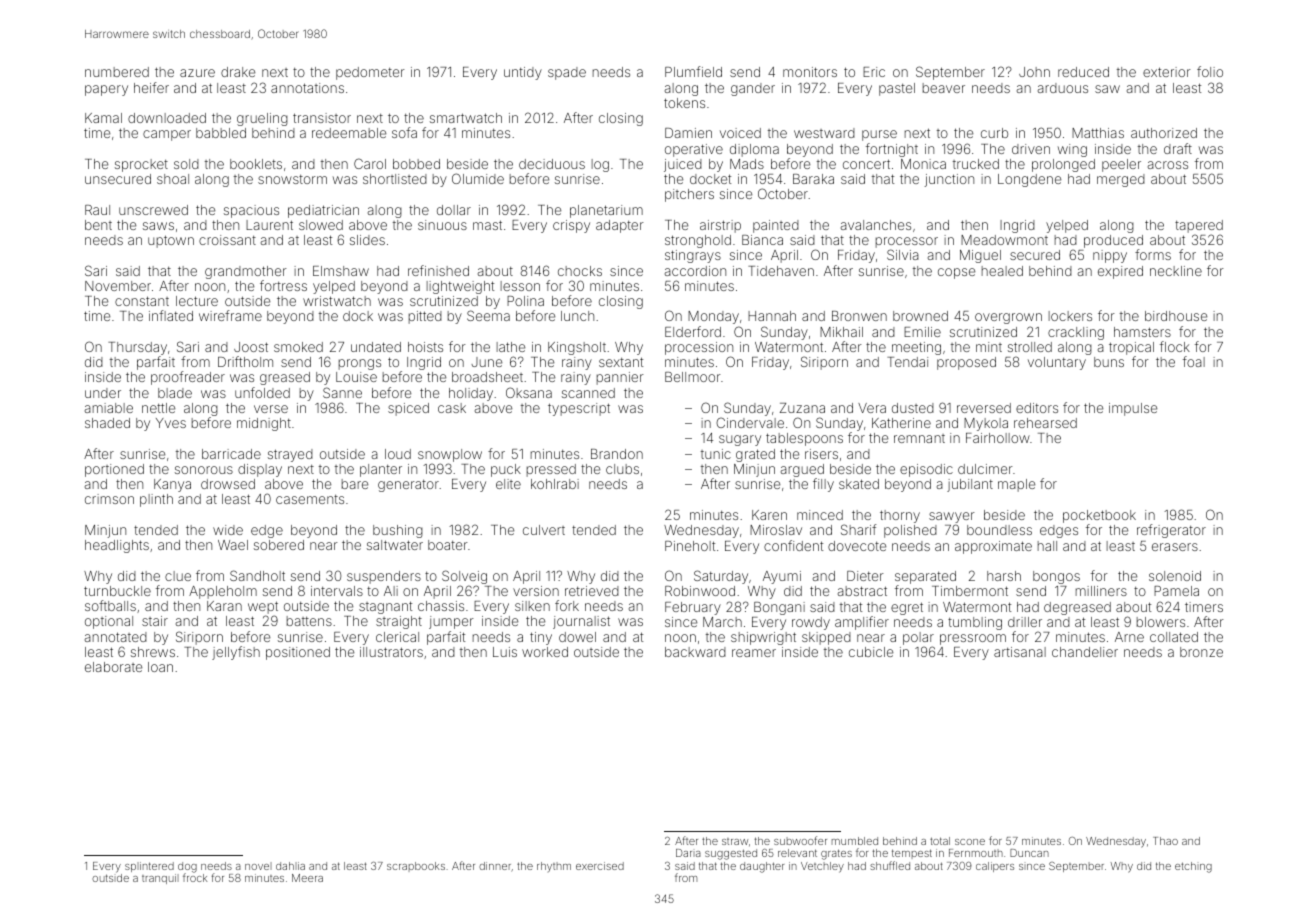 The image size is (1308, 924). I want to click on February, so click(693, 608).
